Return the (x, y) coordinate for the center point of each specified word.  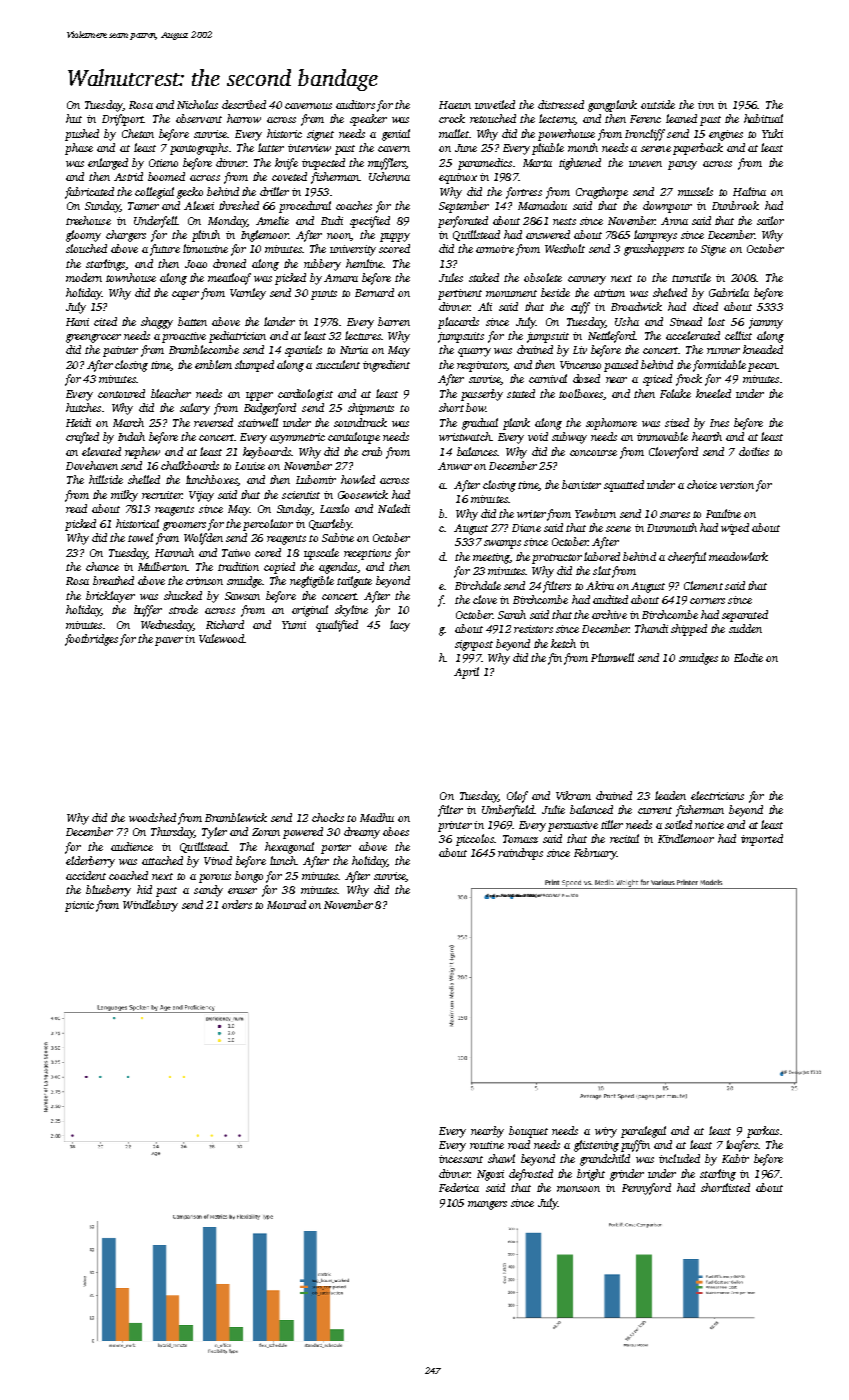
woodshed (152, 817)
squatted (624, 486)
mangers (487, 1205)
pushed (82, 135)
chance (102, 566)
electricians (717, 795)
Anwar (455, 466)
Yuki (772, 133)
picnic (79, 906)
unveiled (495, 104)
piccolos (475, 840)
